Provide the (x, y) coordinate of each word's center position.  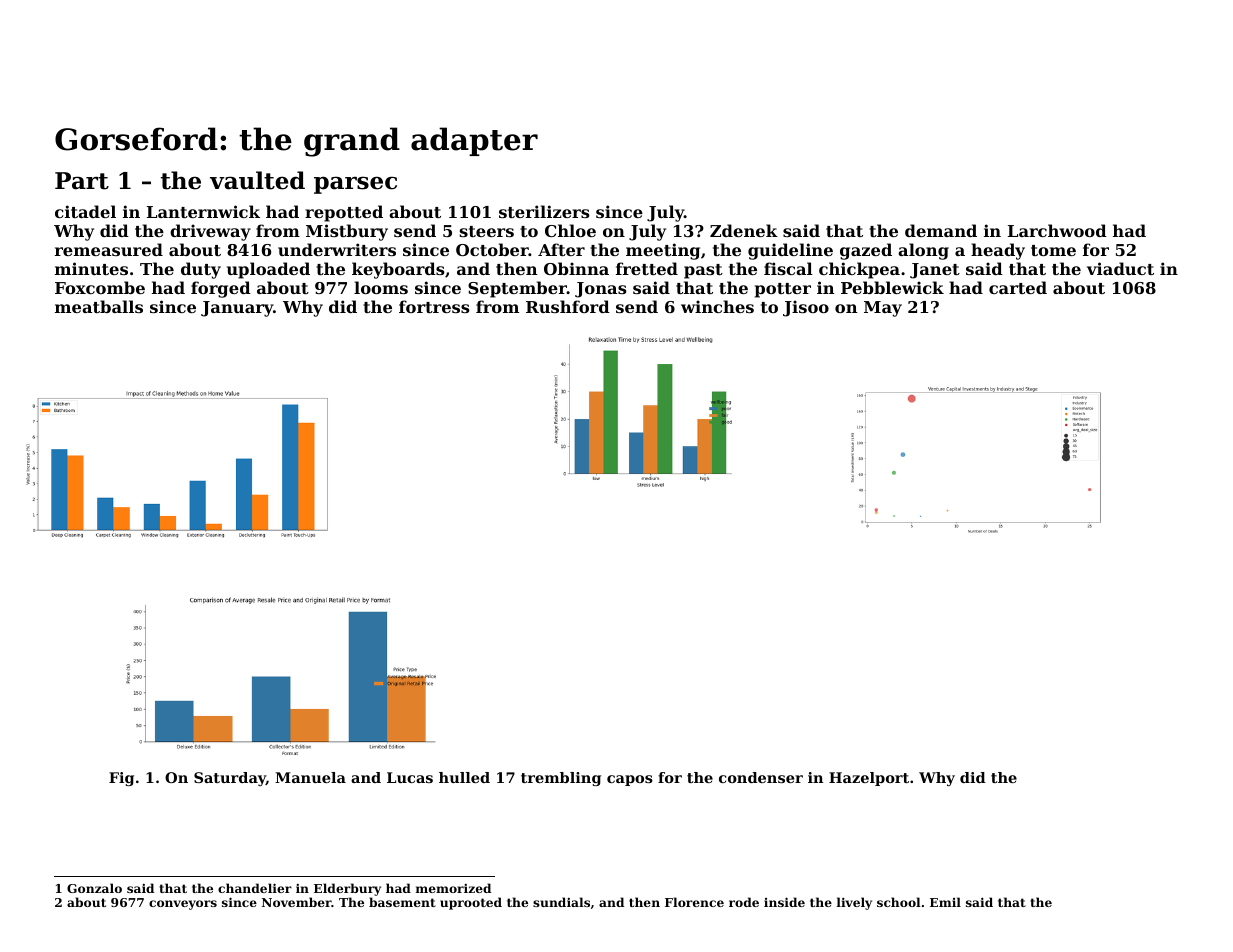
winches (717, 306)
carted (1018, 287)
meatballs (99, 306)
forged (221, 289)
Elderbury (347, 889)
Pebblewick (892, 287)
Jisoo (806, 308)
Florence (694, 902)
